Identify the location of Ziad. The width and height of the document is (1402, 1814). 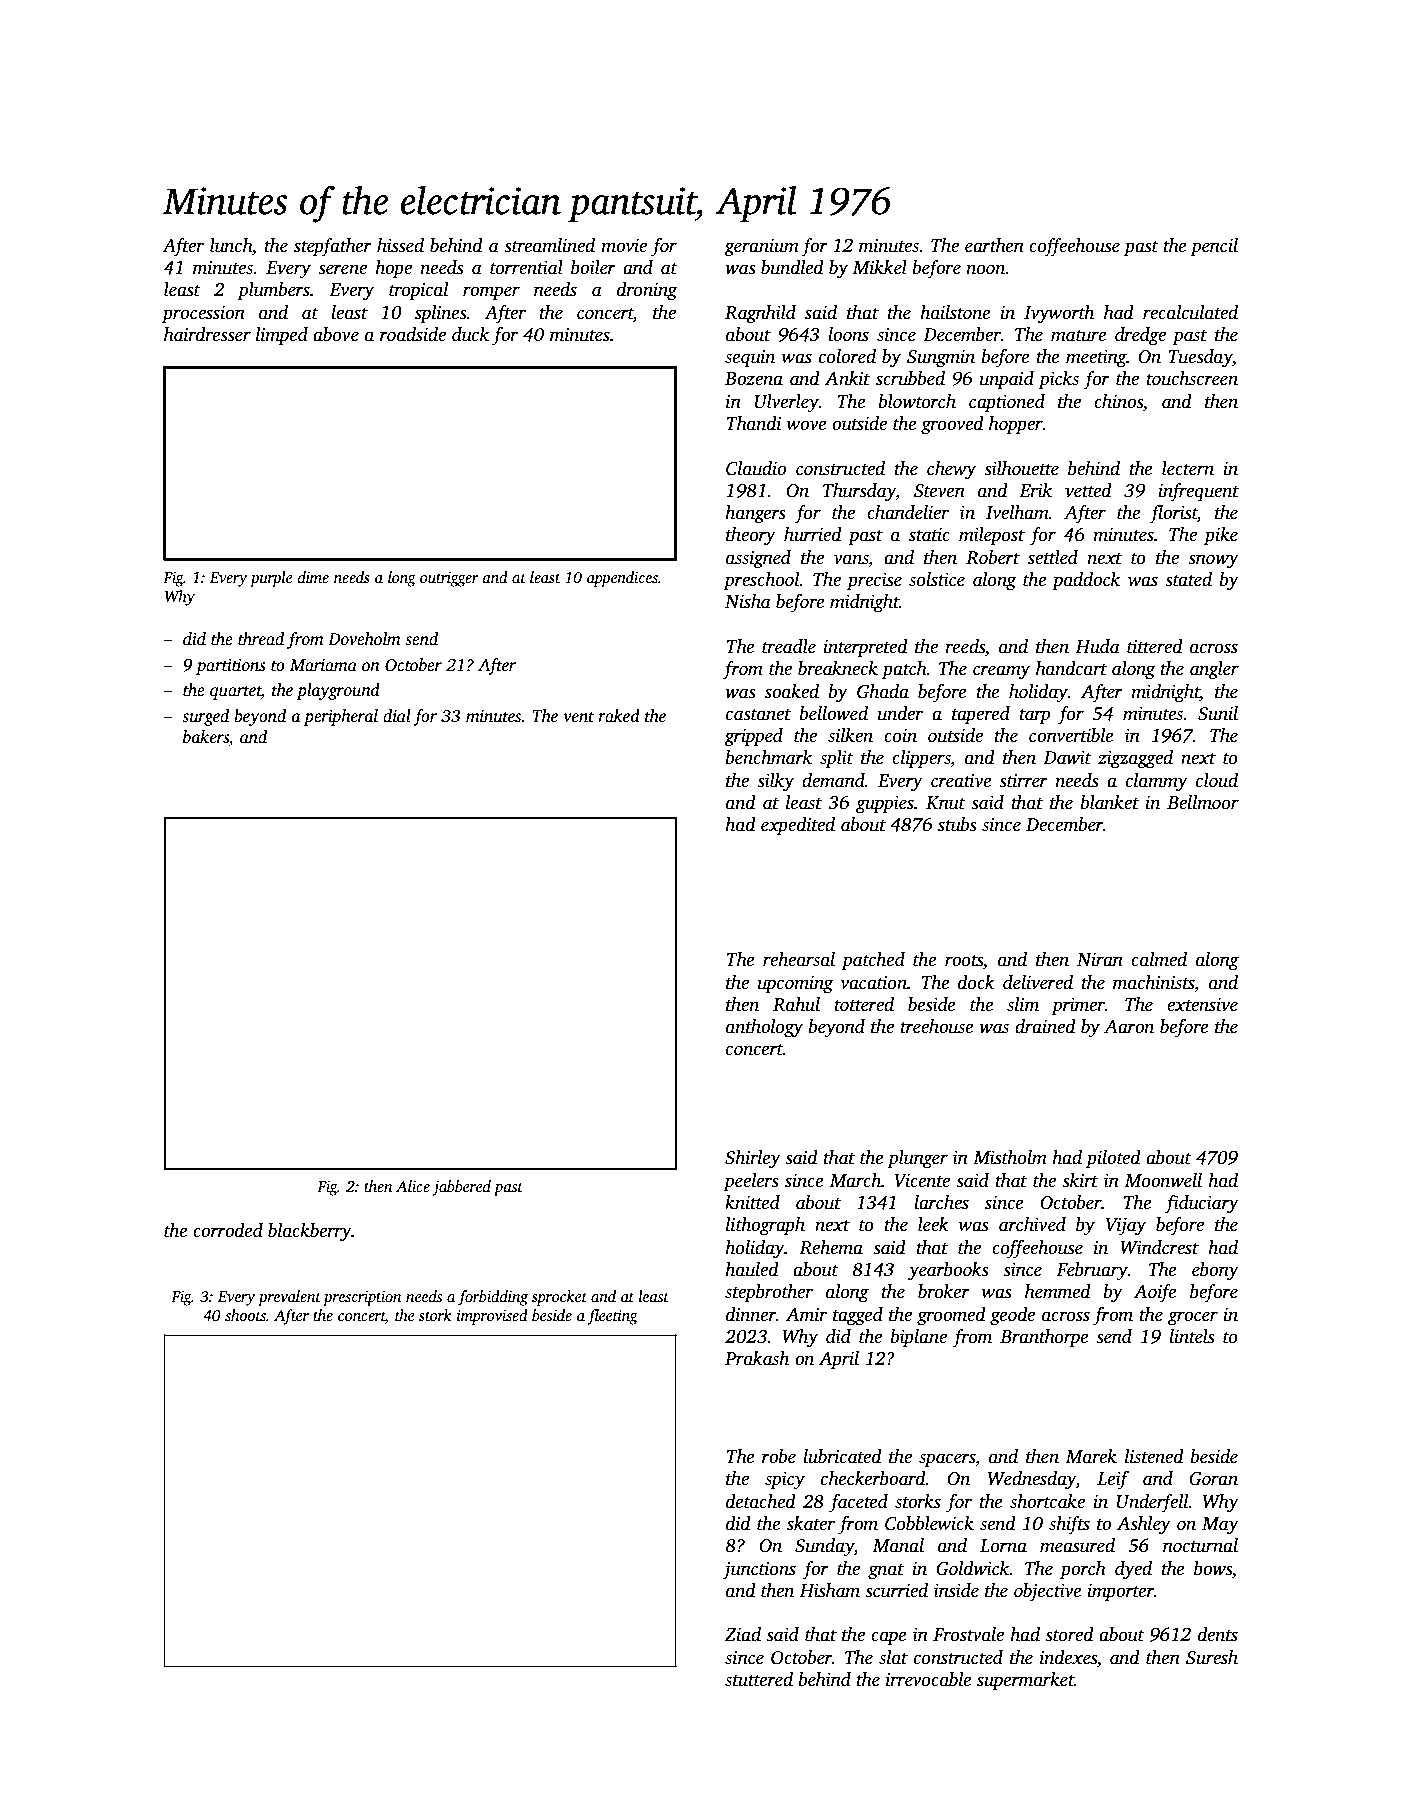
(743, 1634).
